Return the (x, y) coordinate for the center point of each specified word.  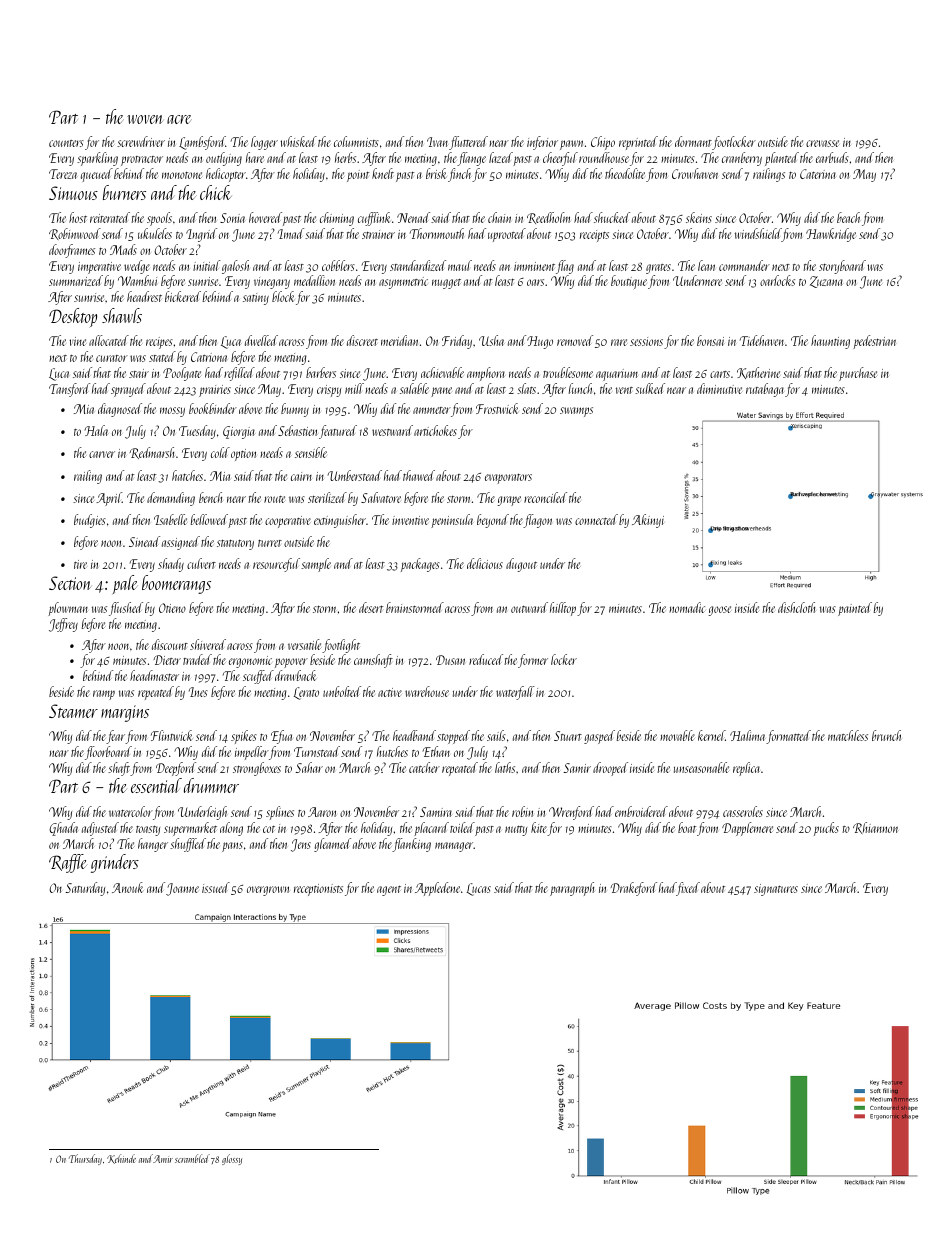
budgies (90, 521)
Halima (747, 735)
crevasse (822, 143)
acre (179, 119)
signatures (776, 890)
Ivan (437, 142)
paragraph (572, 889)
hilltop (563, 609)
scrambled (192, 1158)
